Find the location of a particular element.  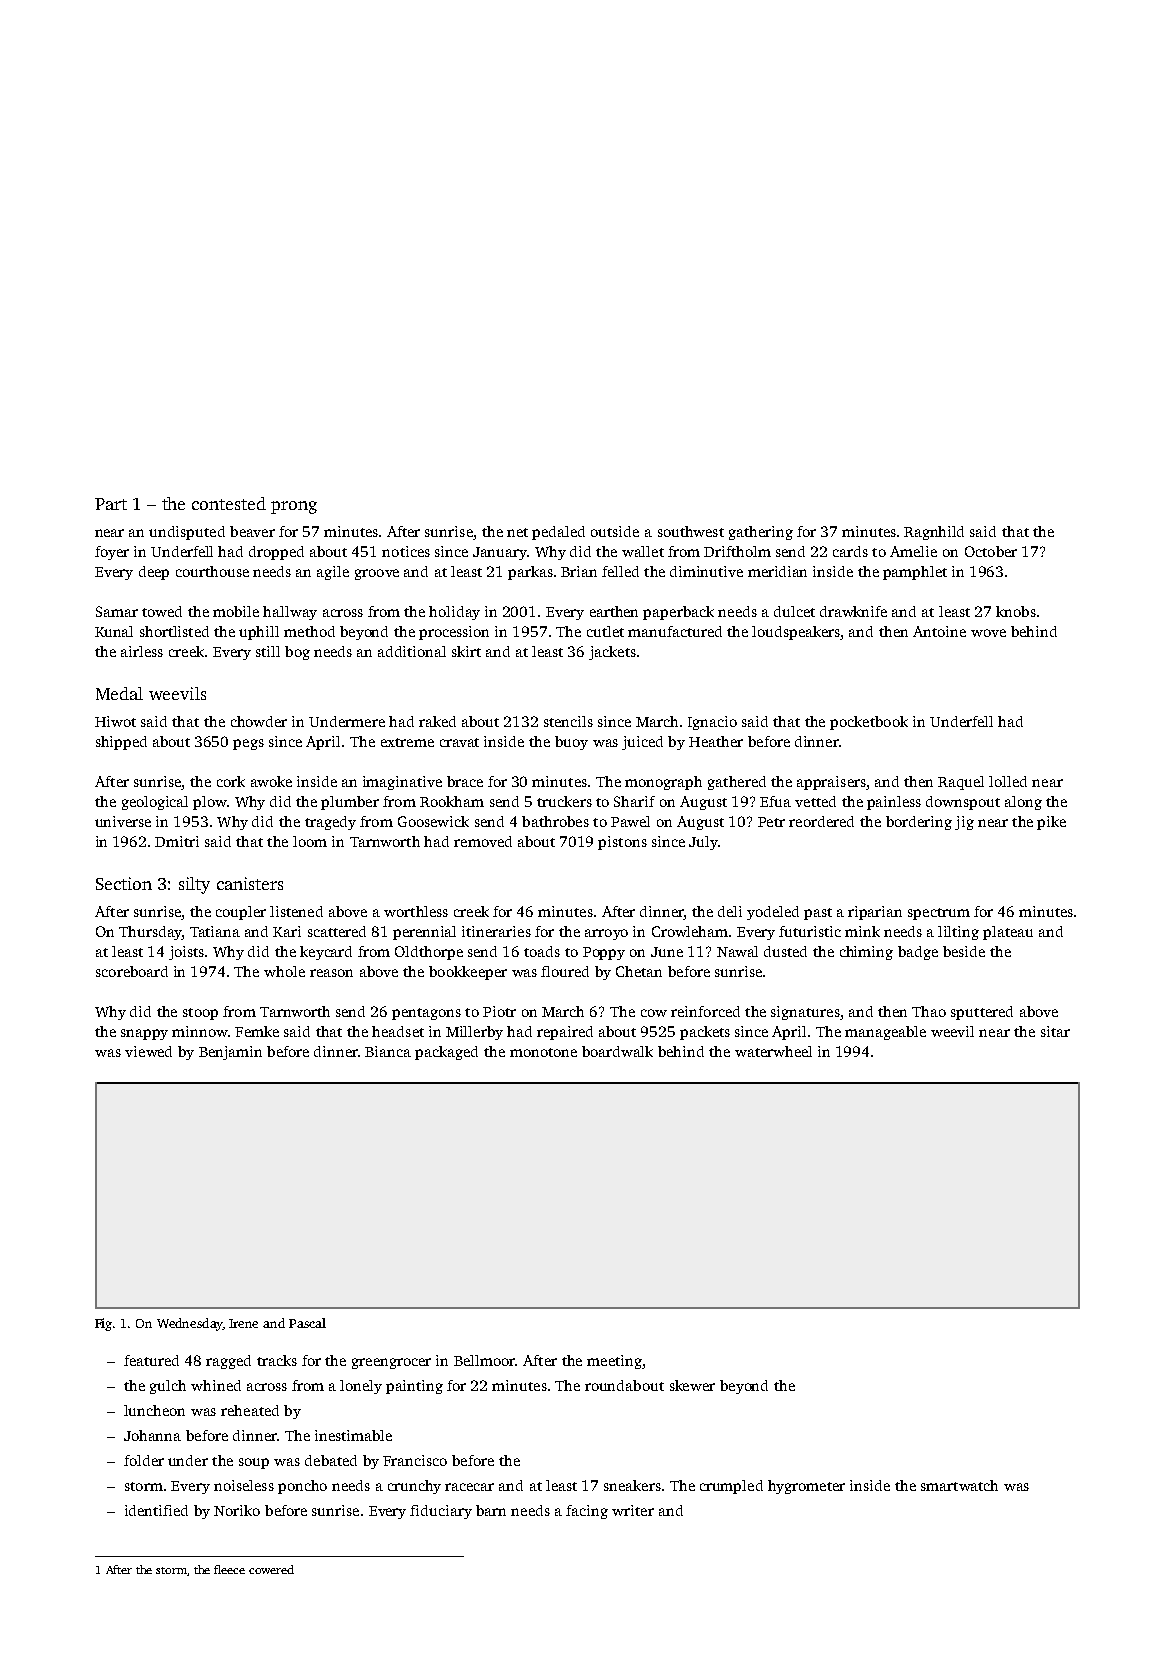

Pascal is located at coordinates (307, 1323).
